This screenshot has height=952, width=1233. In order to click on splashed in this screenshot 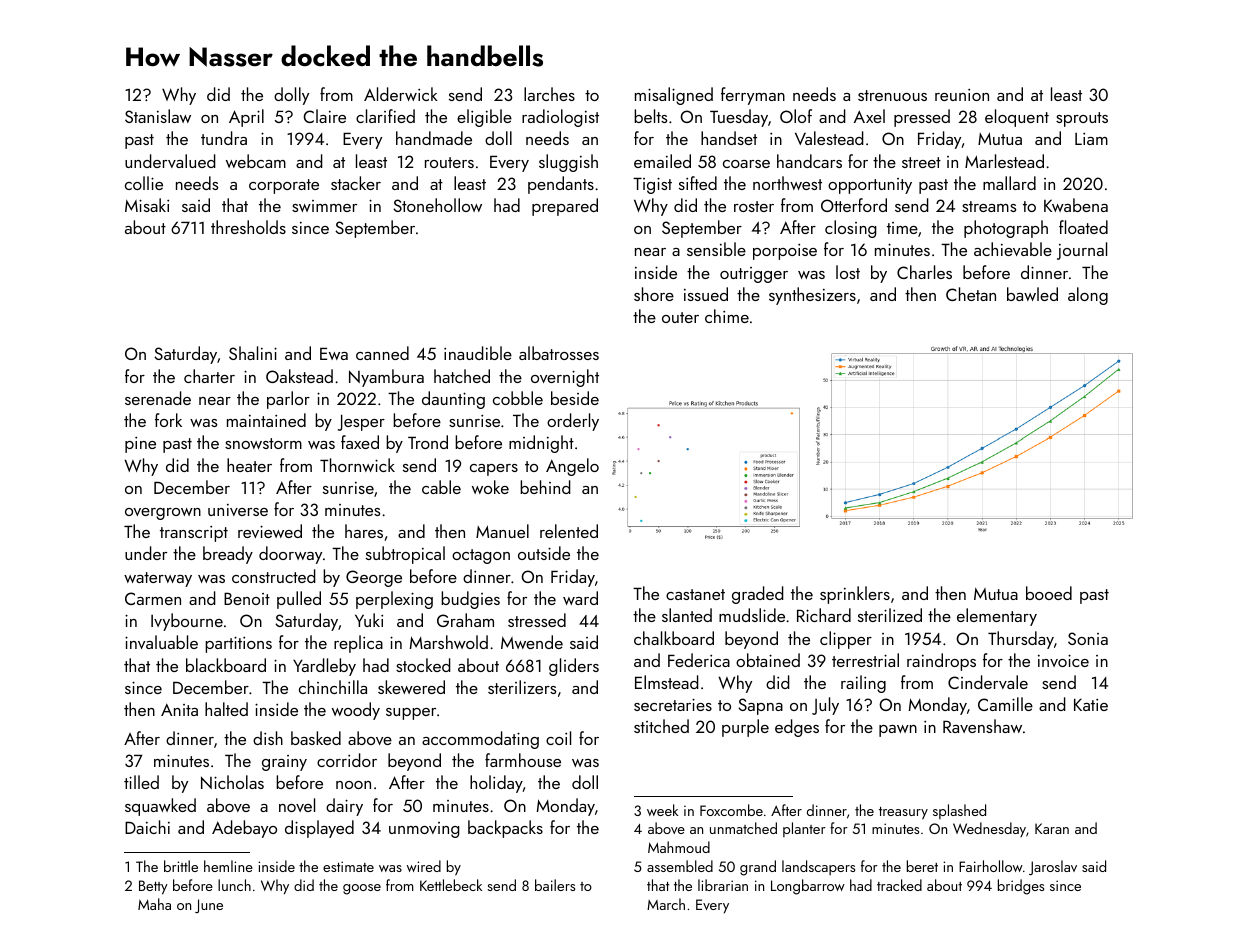, I will do `click(959, 811)`.
